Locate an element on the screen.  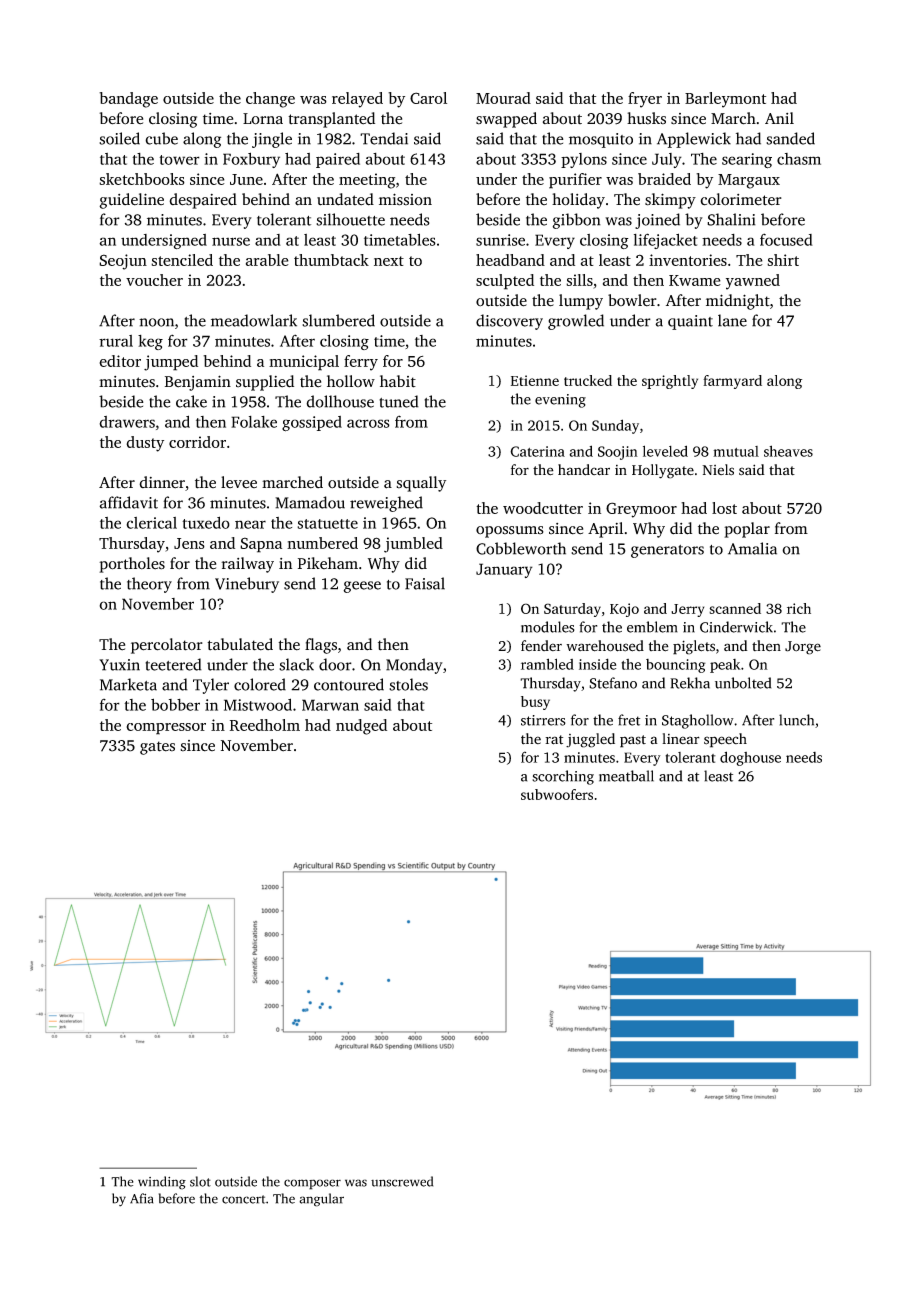
levee is located at coordinates (239, 482).
